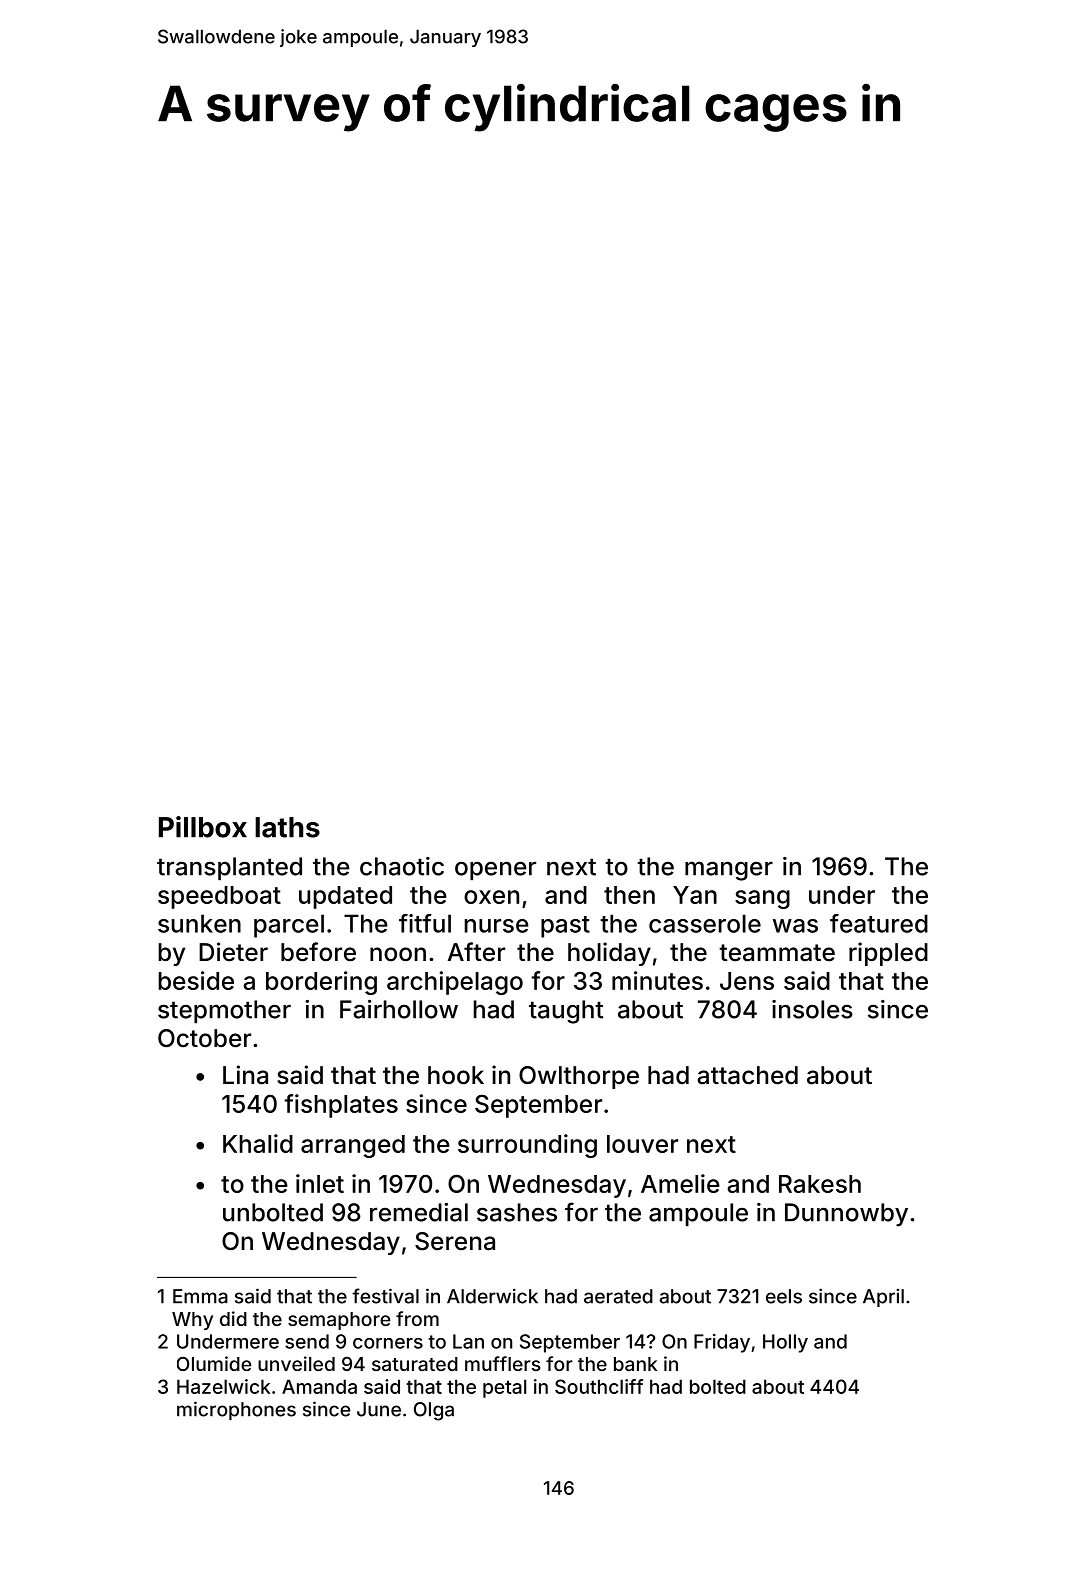 The image size is (1086, 1573). Describe the element at coordinates (476, 952) in the image. I see `After` at that location.
